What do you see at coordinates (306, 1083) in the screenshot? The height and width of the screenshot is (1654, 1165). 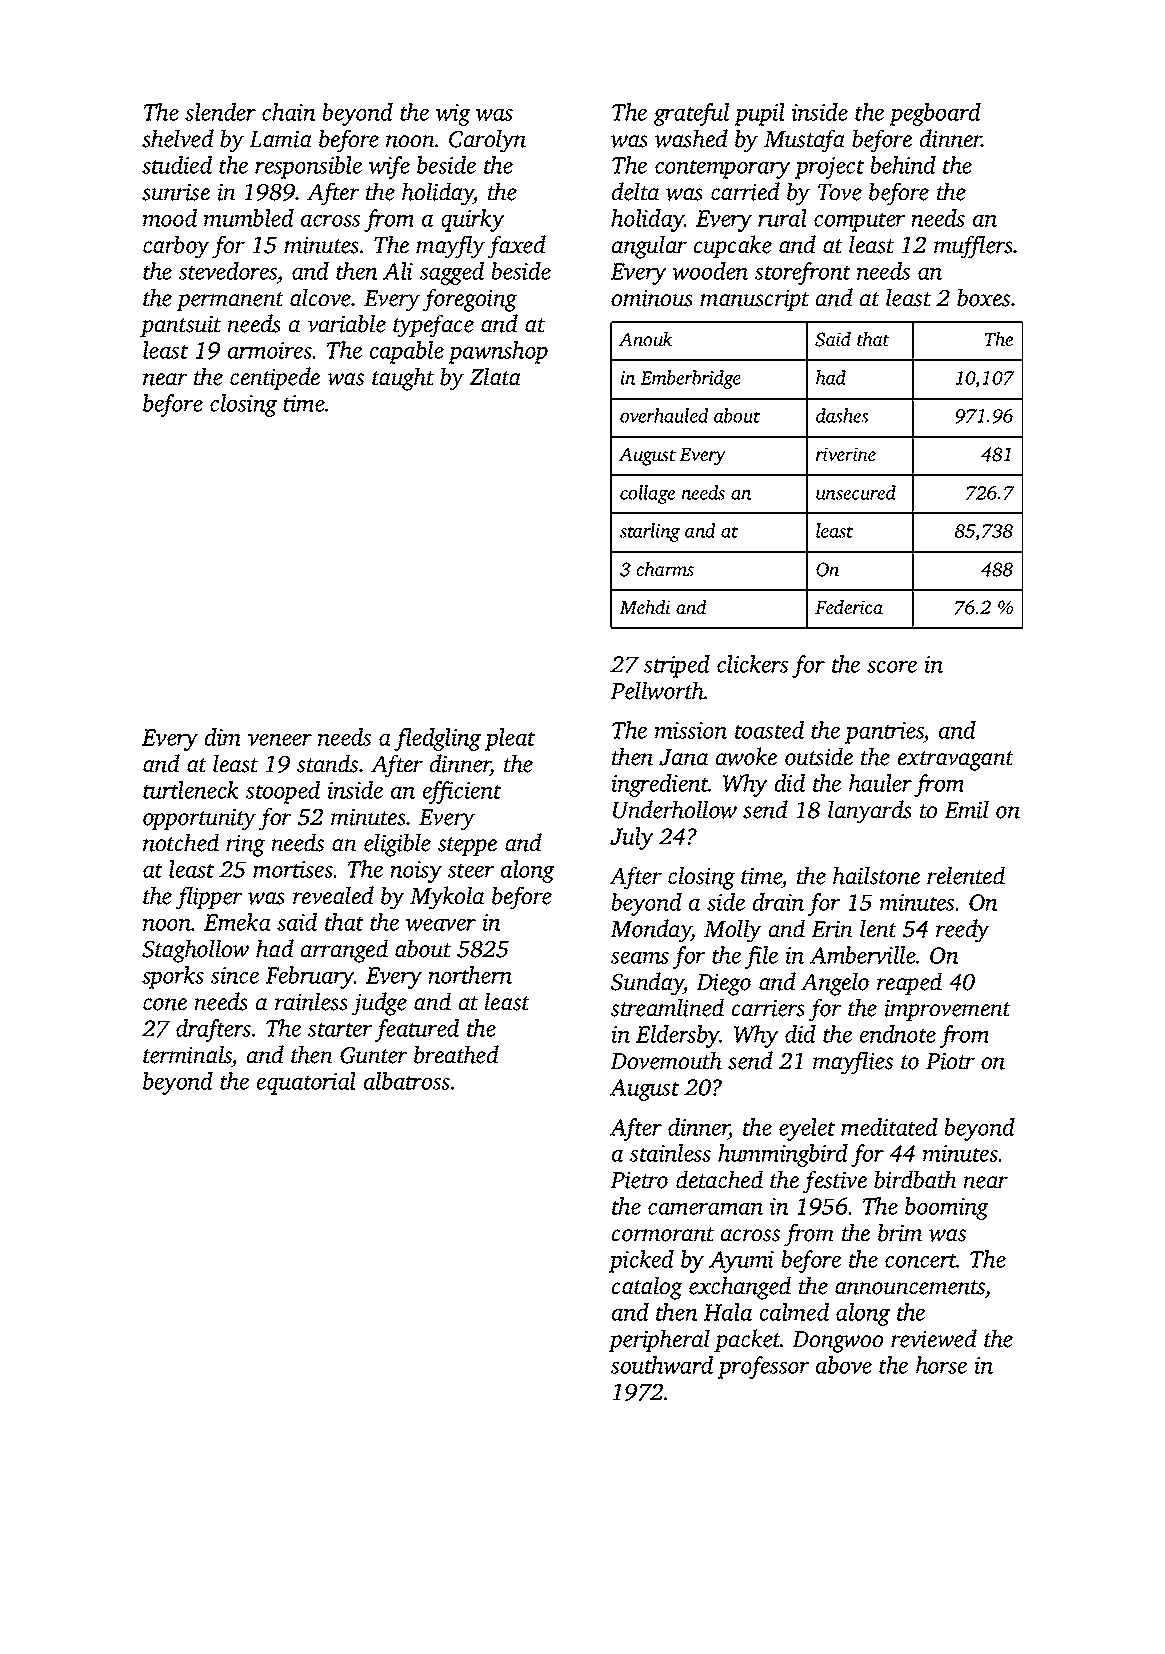 I see `equatorial` at bounding box center [306, 1083].
